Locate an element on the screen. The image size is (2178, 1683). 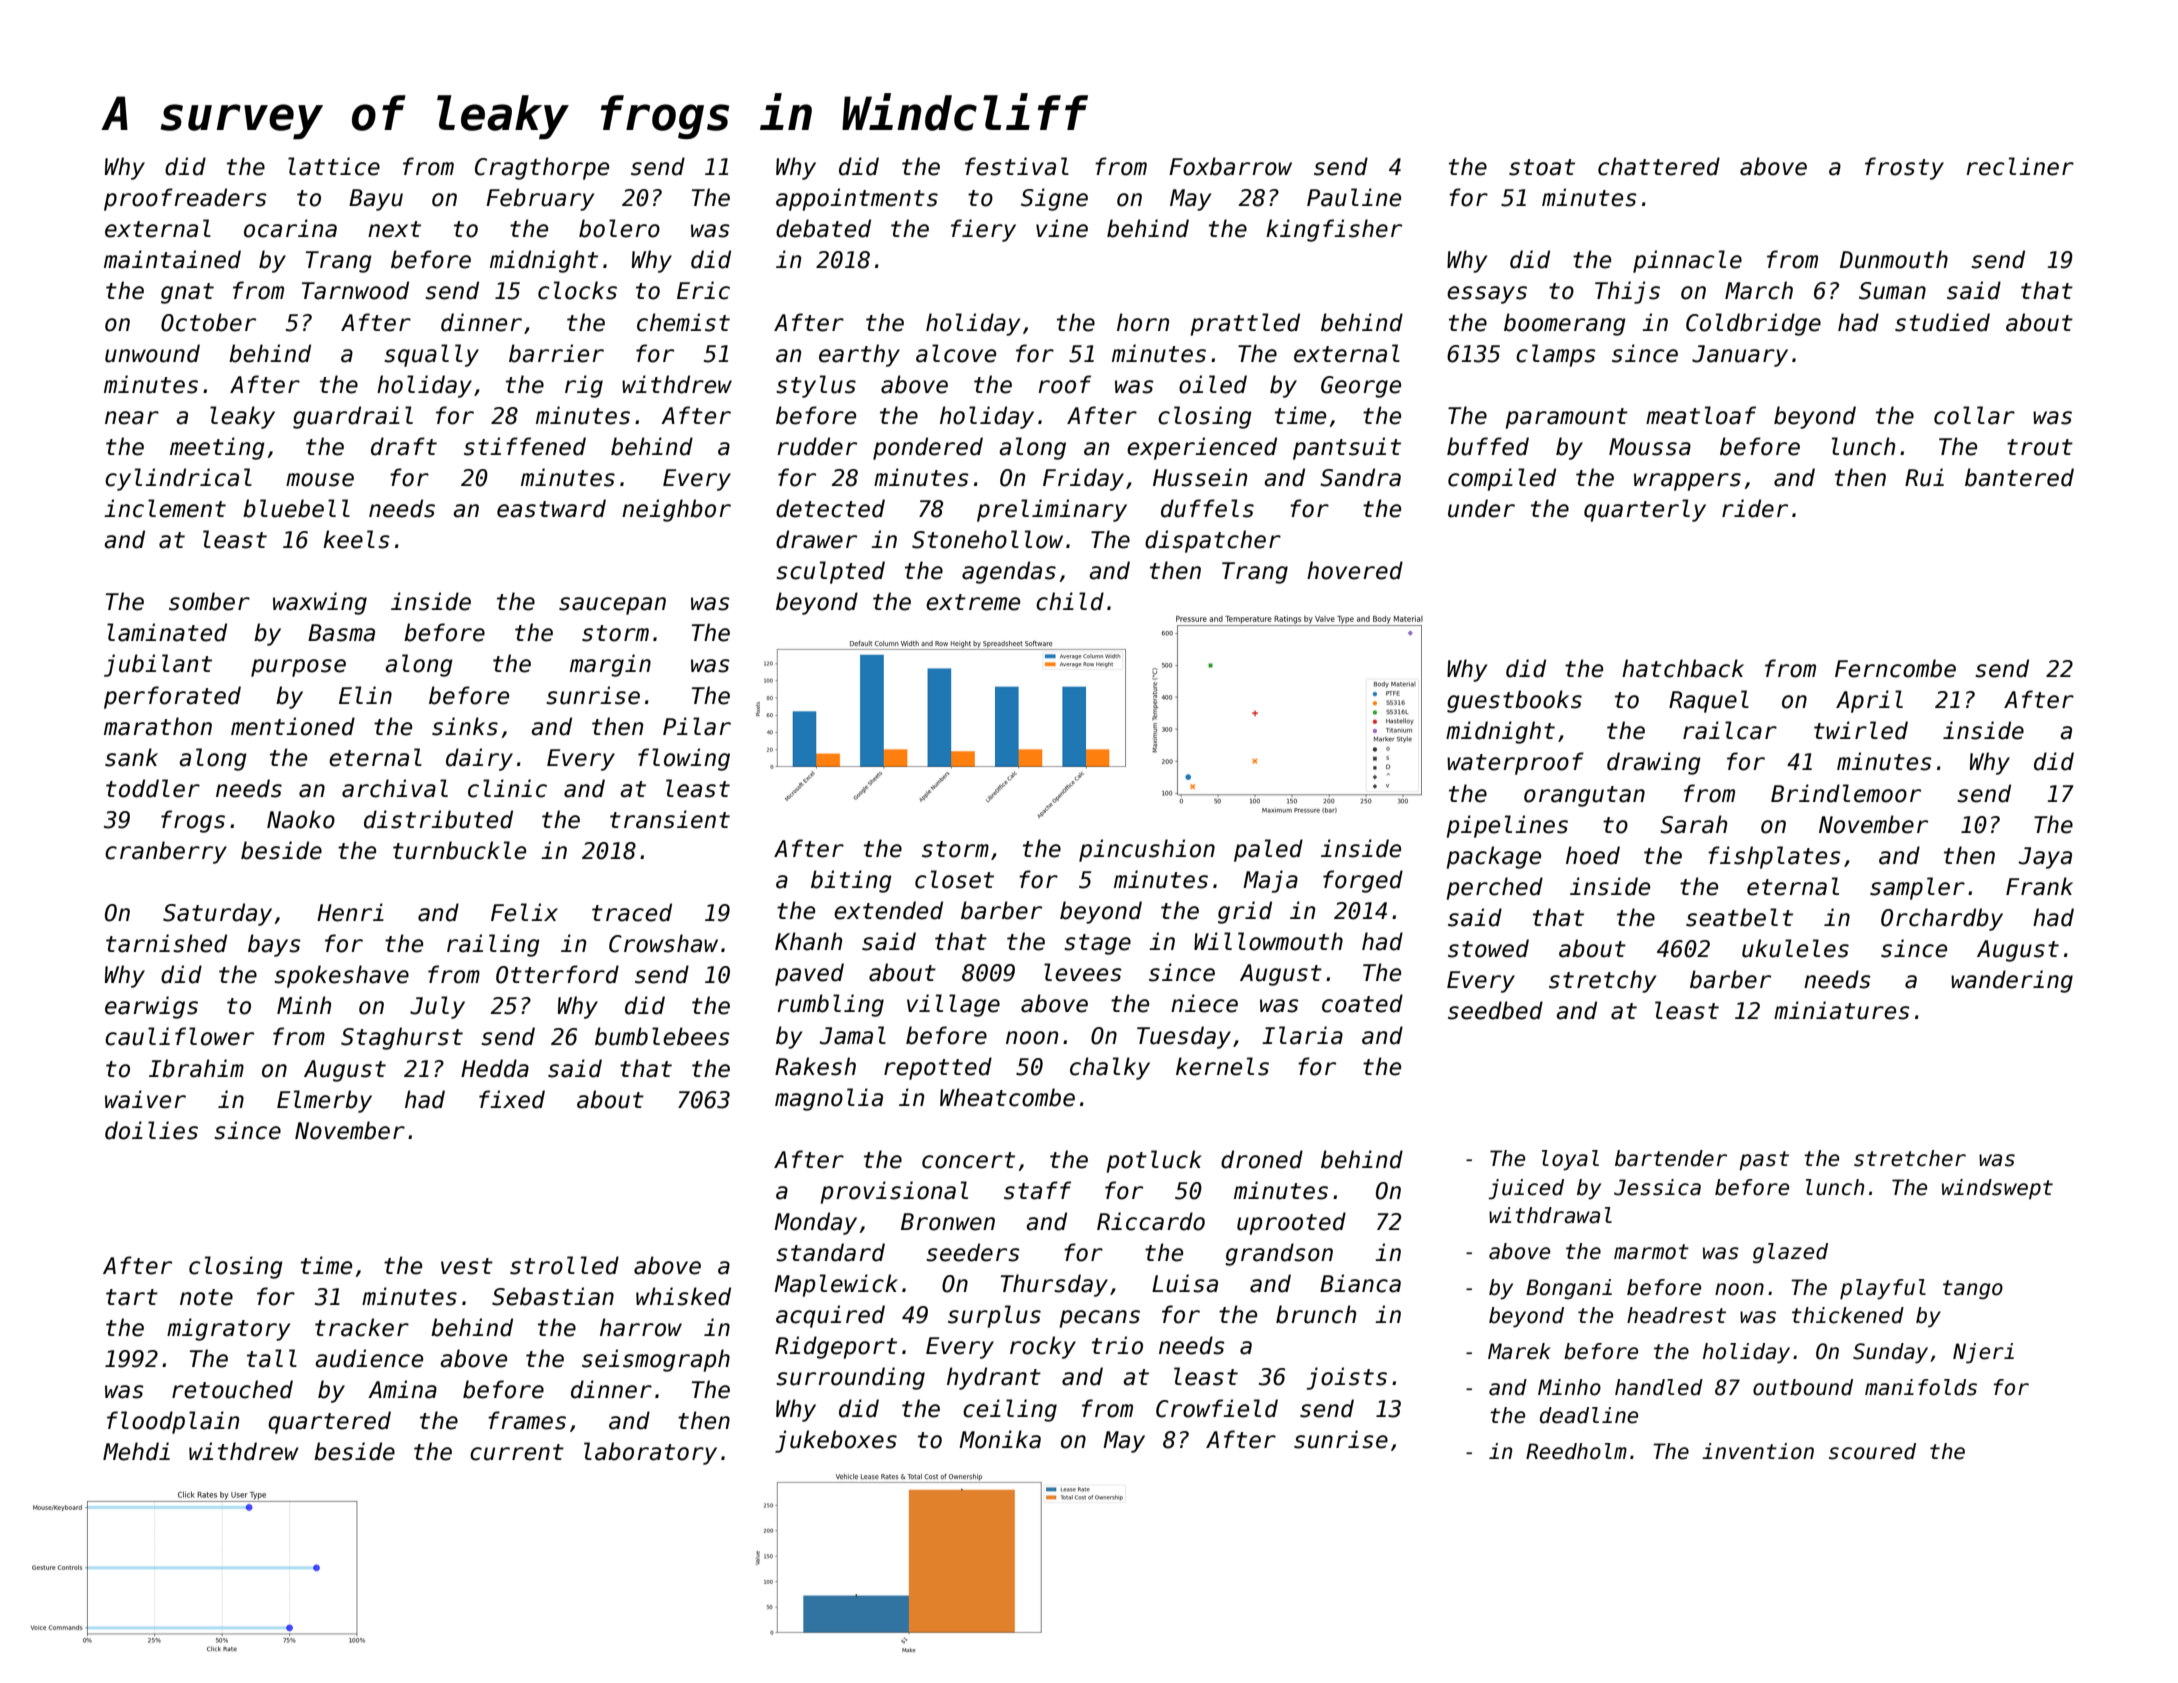
keels is located at coordinates (356, 539).
